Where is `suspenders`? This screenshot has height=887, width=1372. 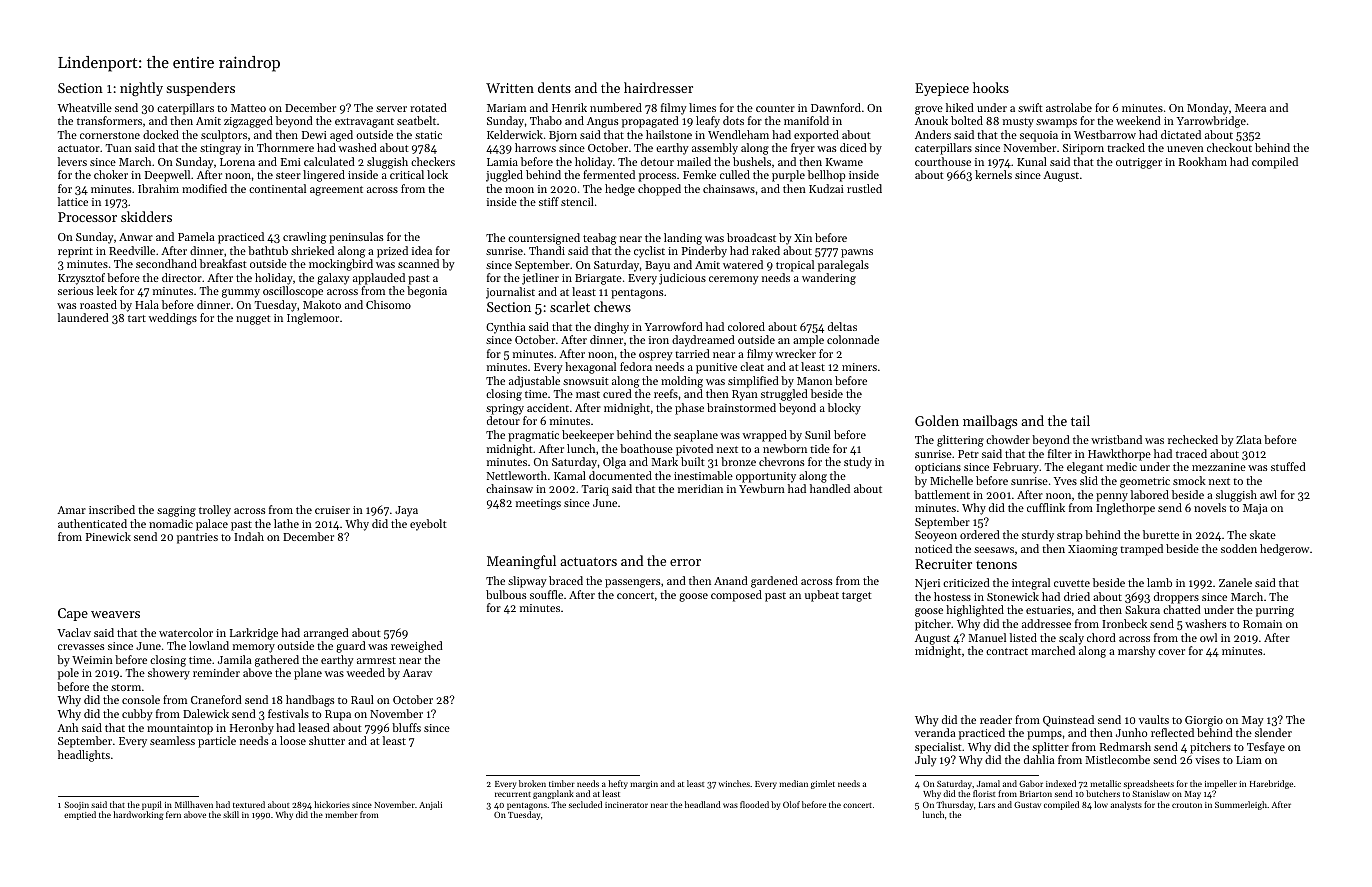 suspenders is located at coordinates (200, 89).
